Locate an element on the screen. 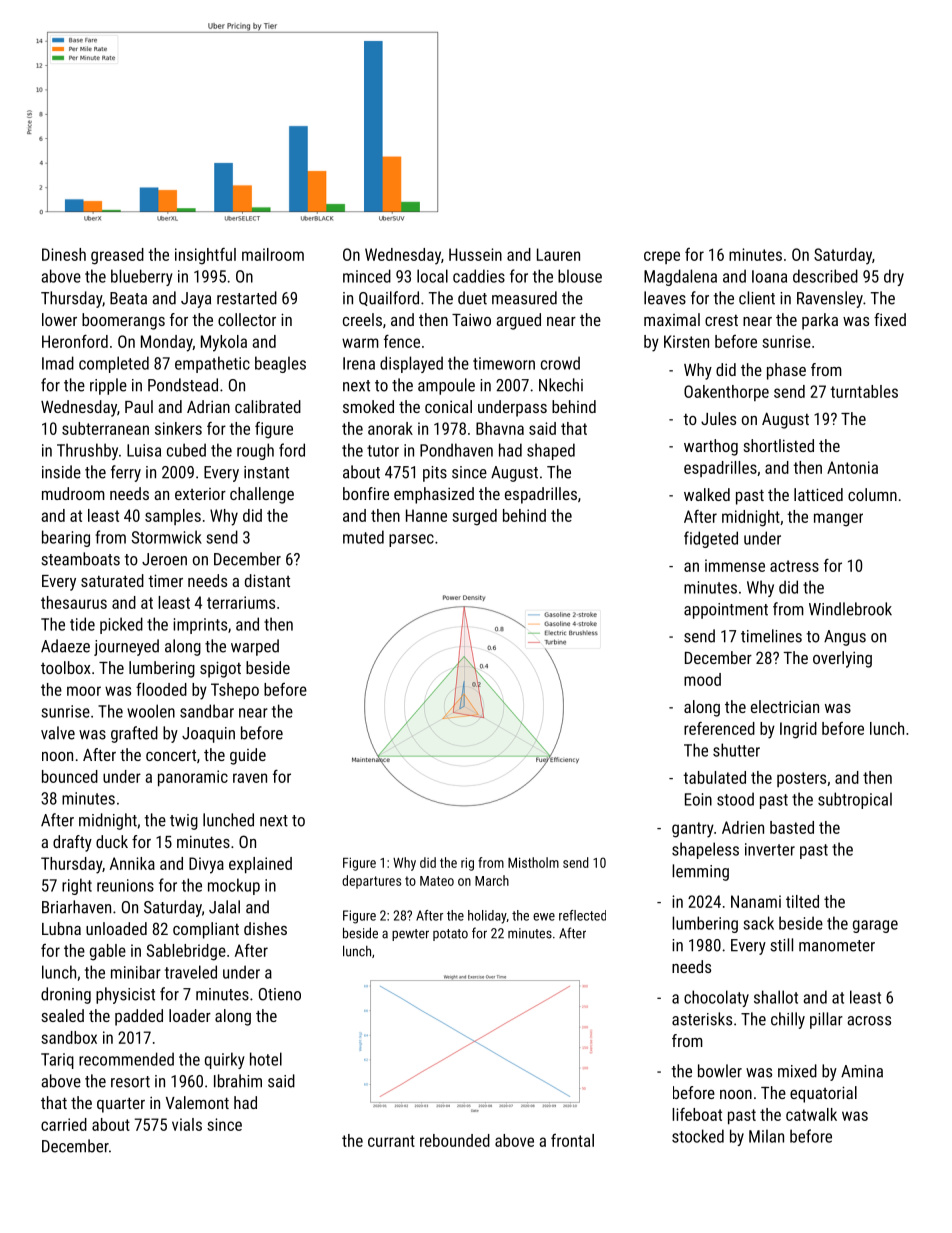  rebounded is located at coordinates (455, 1140).
